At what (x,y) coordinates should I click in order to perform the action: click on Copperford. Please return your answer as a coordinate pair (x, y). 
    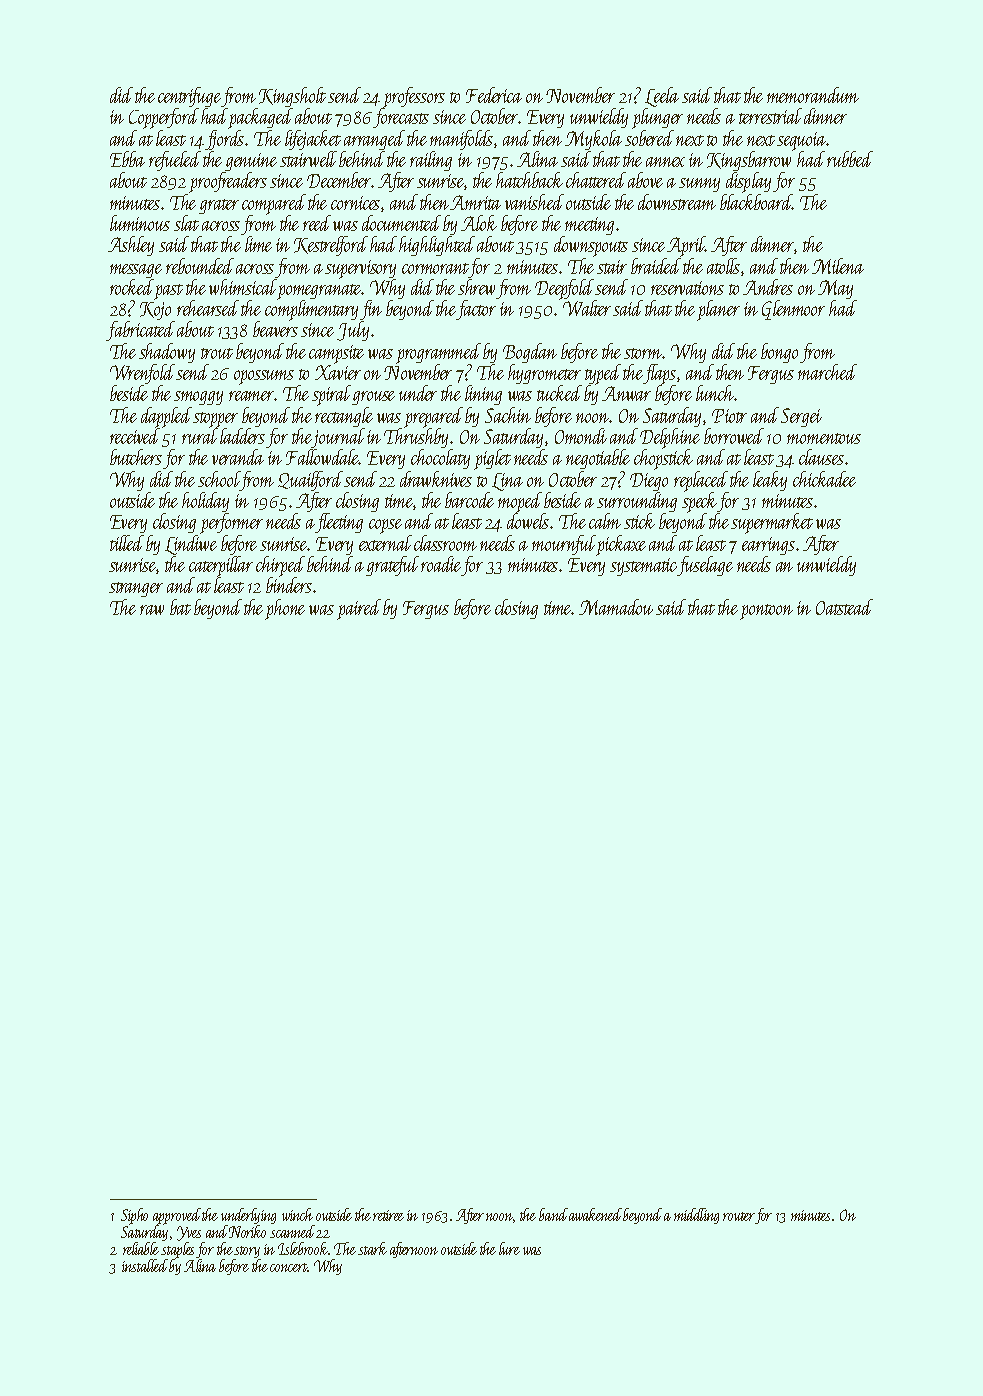
    Looking at the image, I should click on (164, 118).
